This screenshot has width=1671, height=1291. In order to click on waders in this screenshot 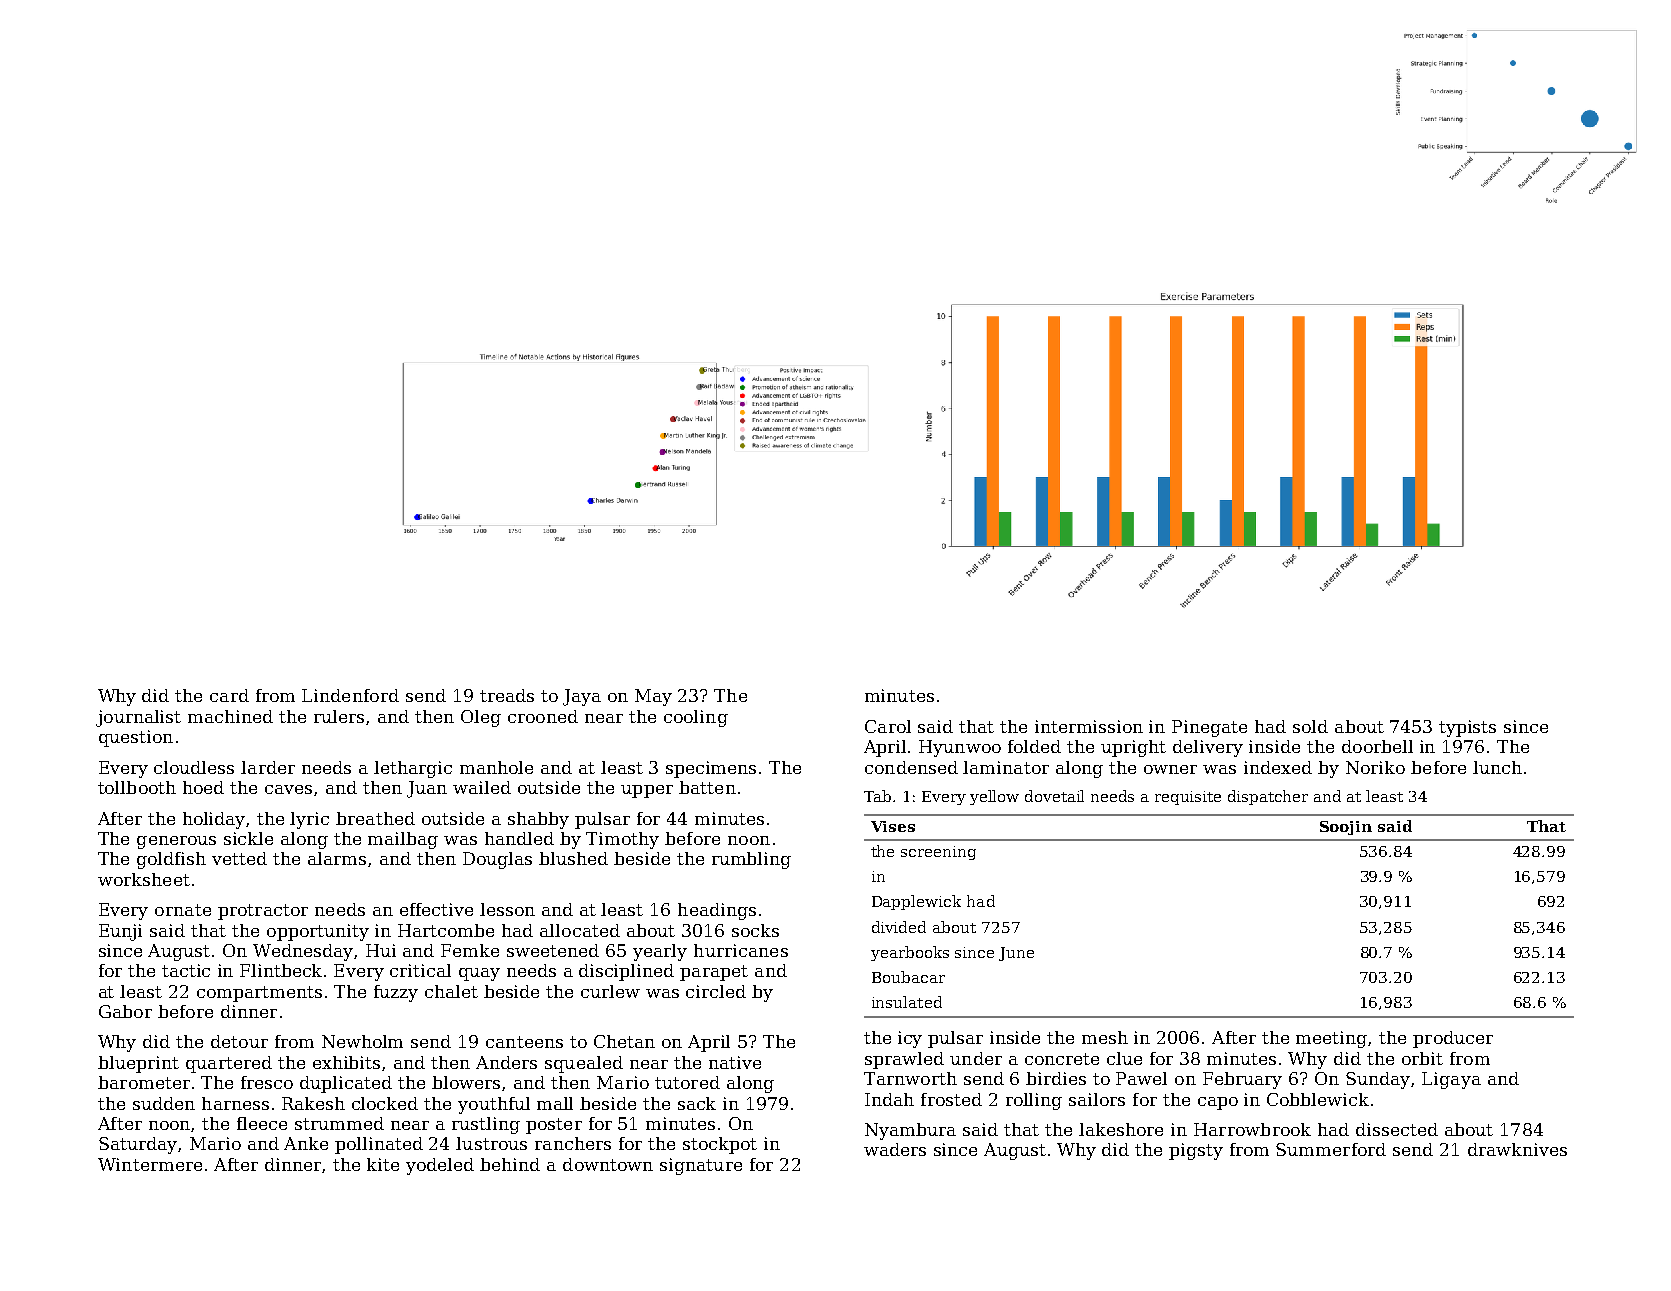, I will do `click(895, 1149)`.
